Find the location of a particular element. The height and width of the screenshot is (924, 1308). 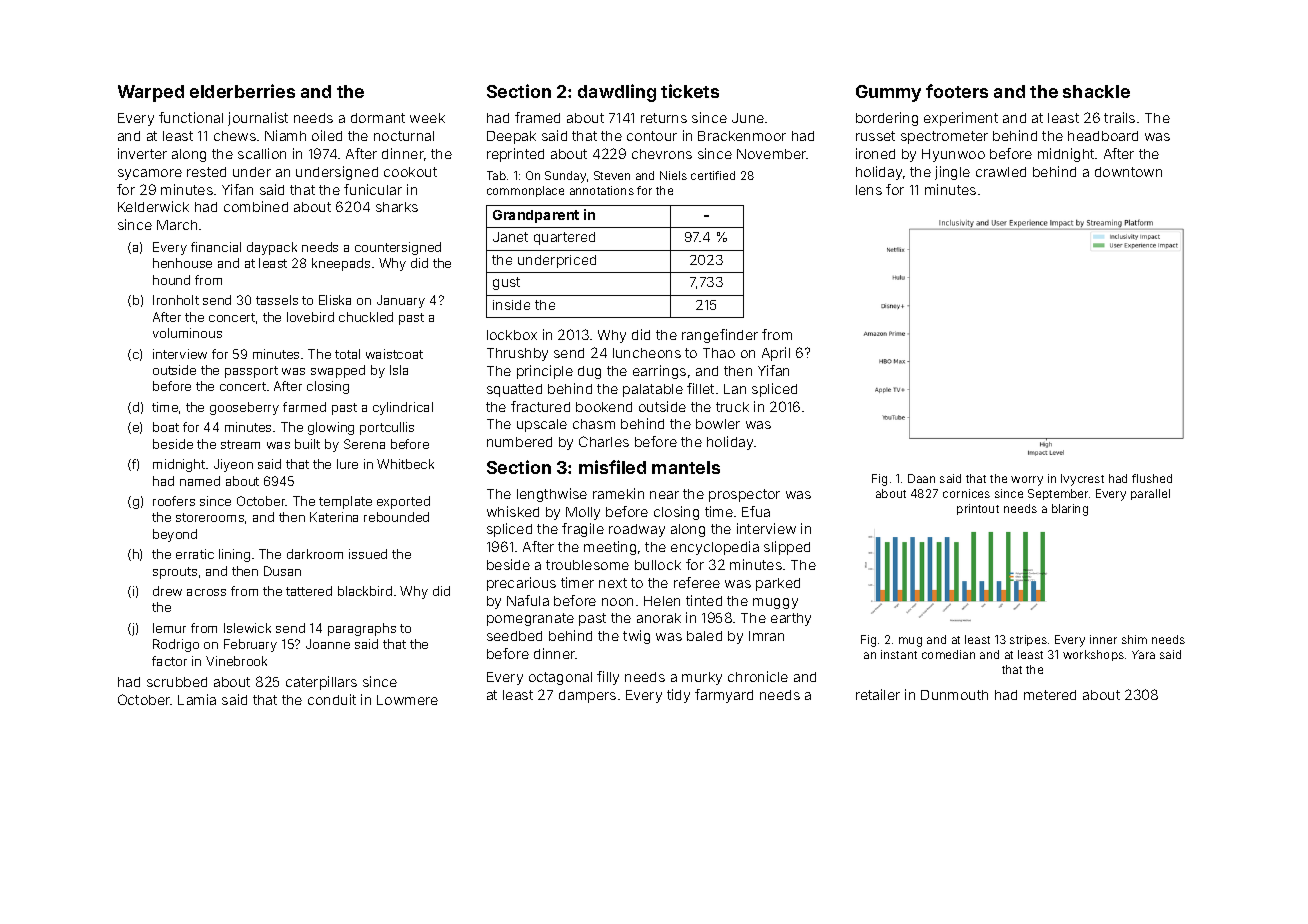

conduit is located at coordinates (332, 699).
